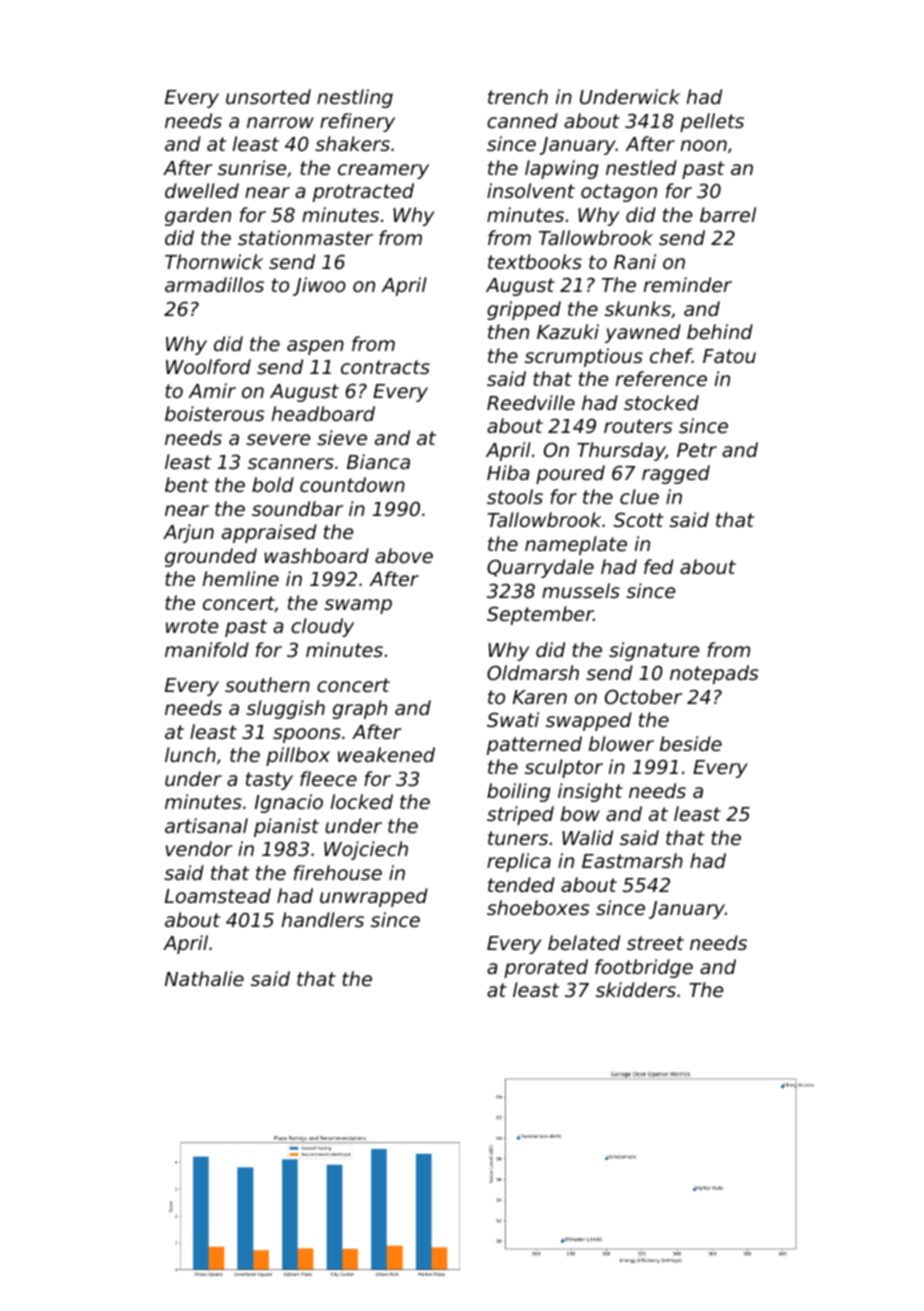 This screenshot has height=1311, width=924. What do you see at coordinates (691, 743) in the screenshot?
I see `beside` at bounding box center [691, 743].
